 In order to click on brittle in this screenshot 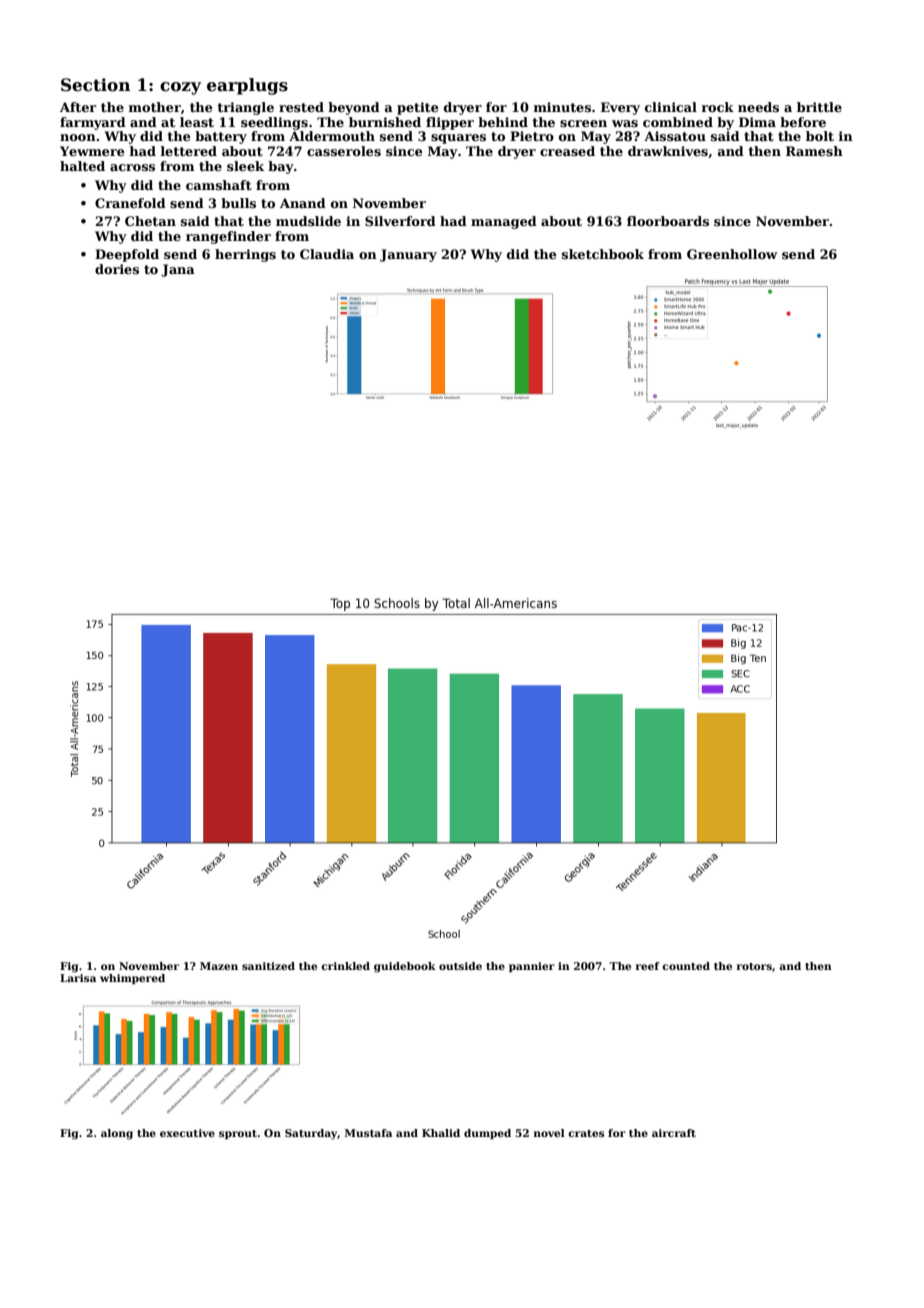, I will do `click(819, 107)`.
